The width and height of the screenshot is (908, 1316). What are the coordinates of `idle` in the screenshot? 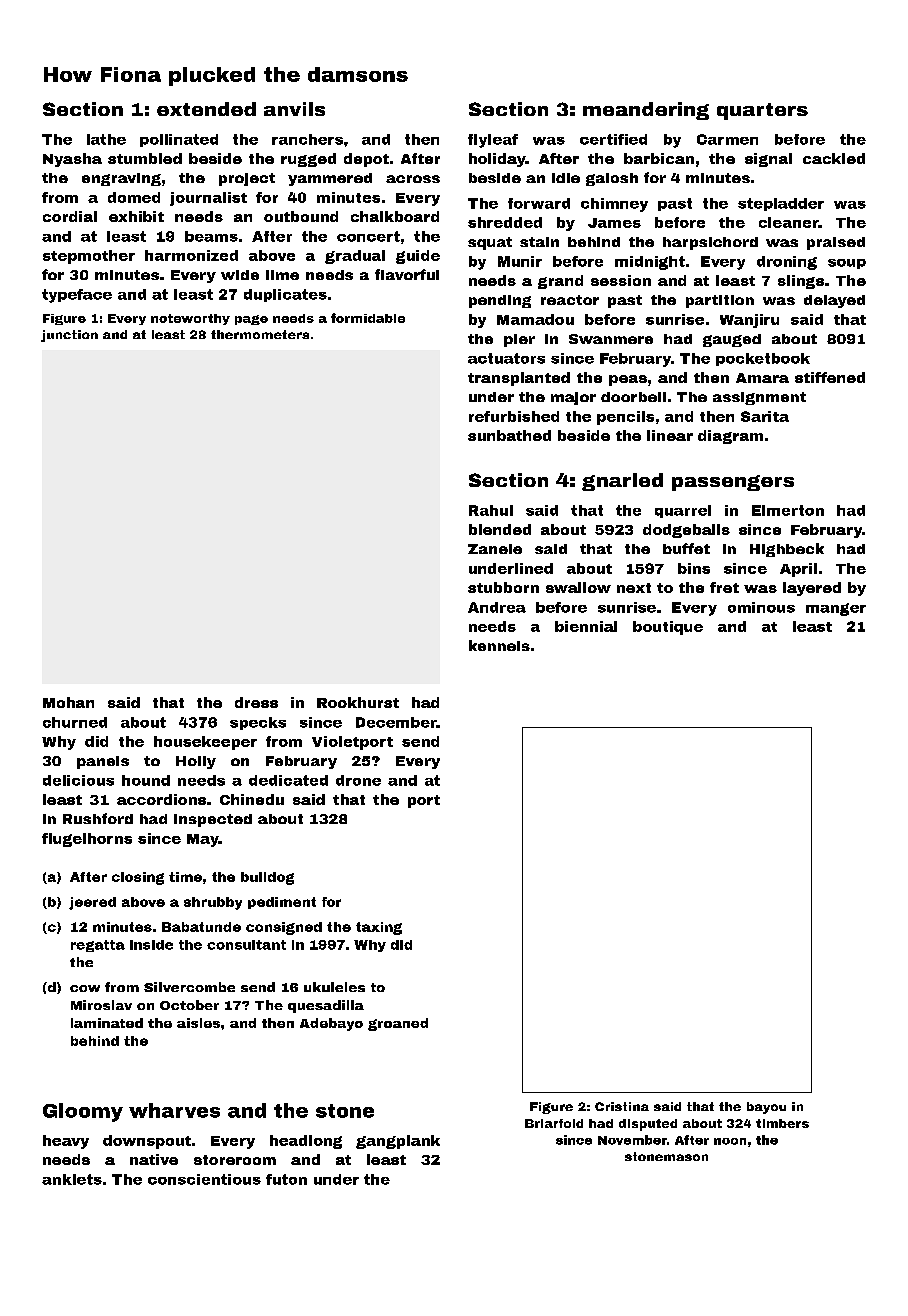 It's located at (566, 178).
